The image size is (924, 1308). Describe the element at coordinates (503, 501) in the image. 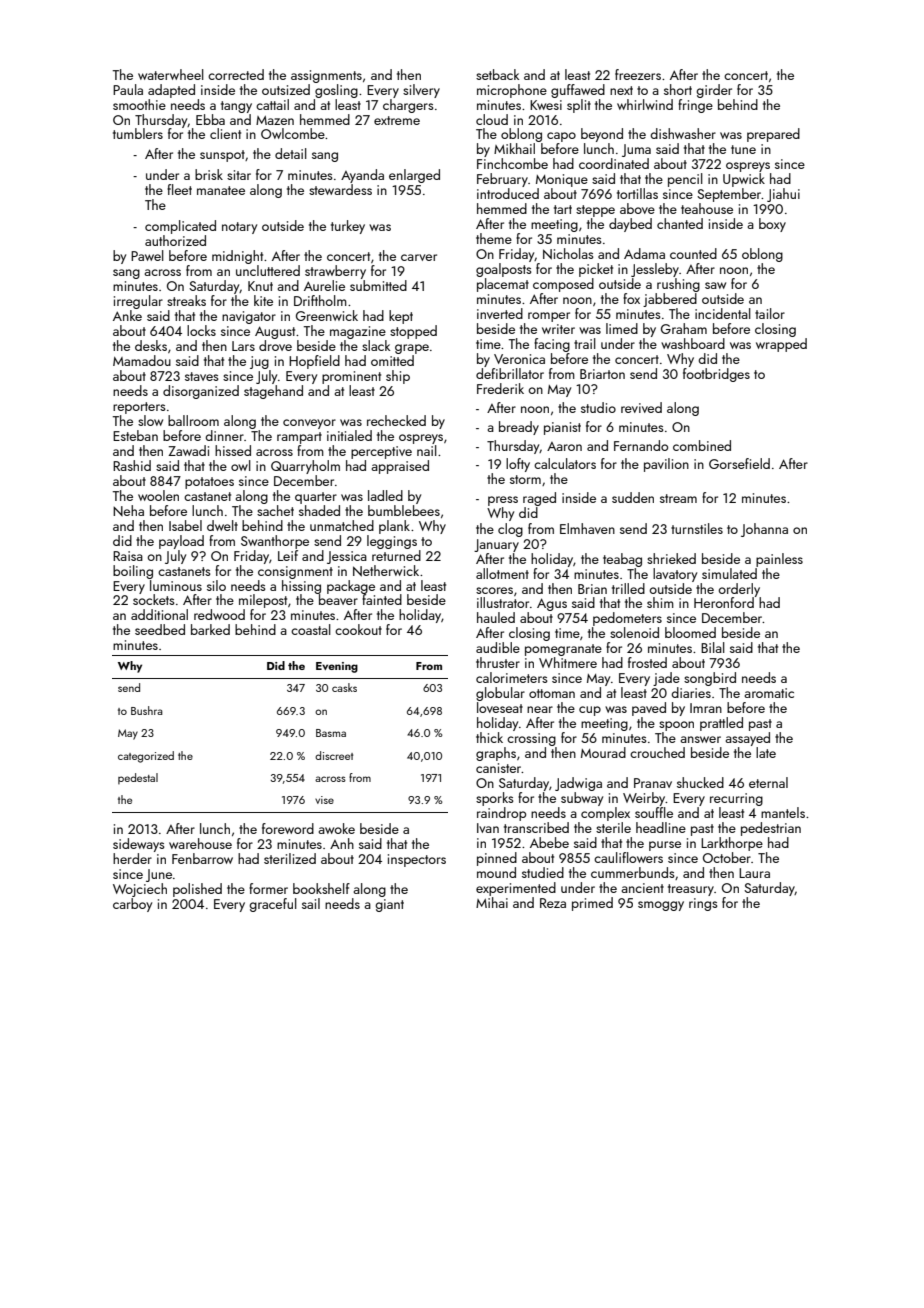

I see `press` at that location.
